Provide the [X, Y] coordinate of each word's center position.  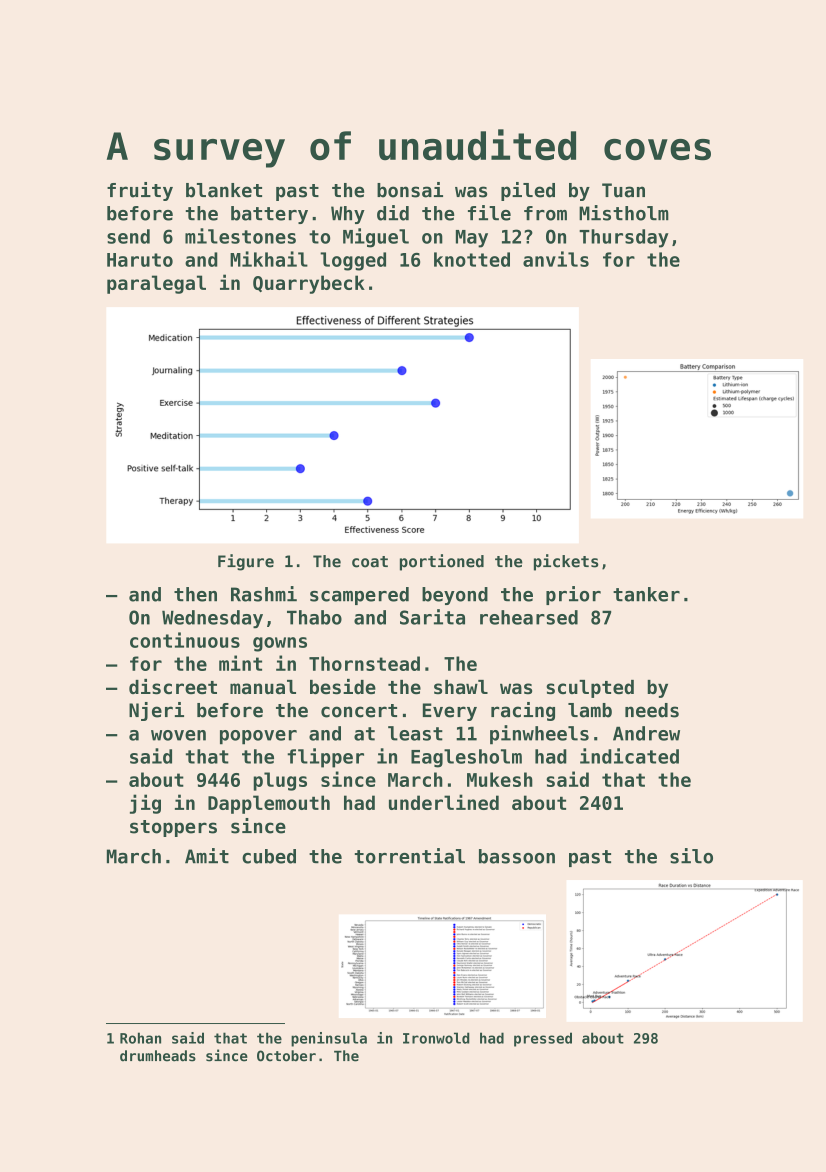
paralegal [156, 284]
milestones [240, 236]
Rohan [140, 1038]
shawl [461, 687]
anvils [556, 259]
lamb [590, 710]
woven [178, 735]
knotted [472, 259]
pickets [566, 562]
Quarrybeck [309, 284]
